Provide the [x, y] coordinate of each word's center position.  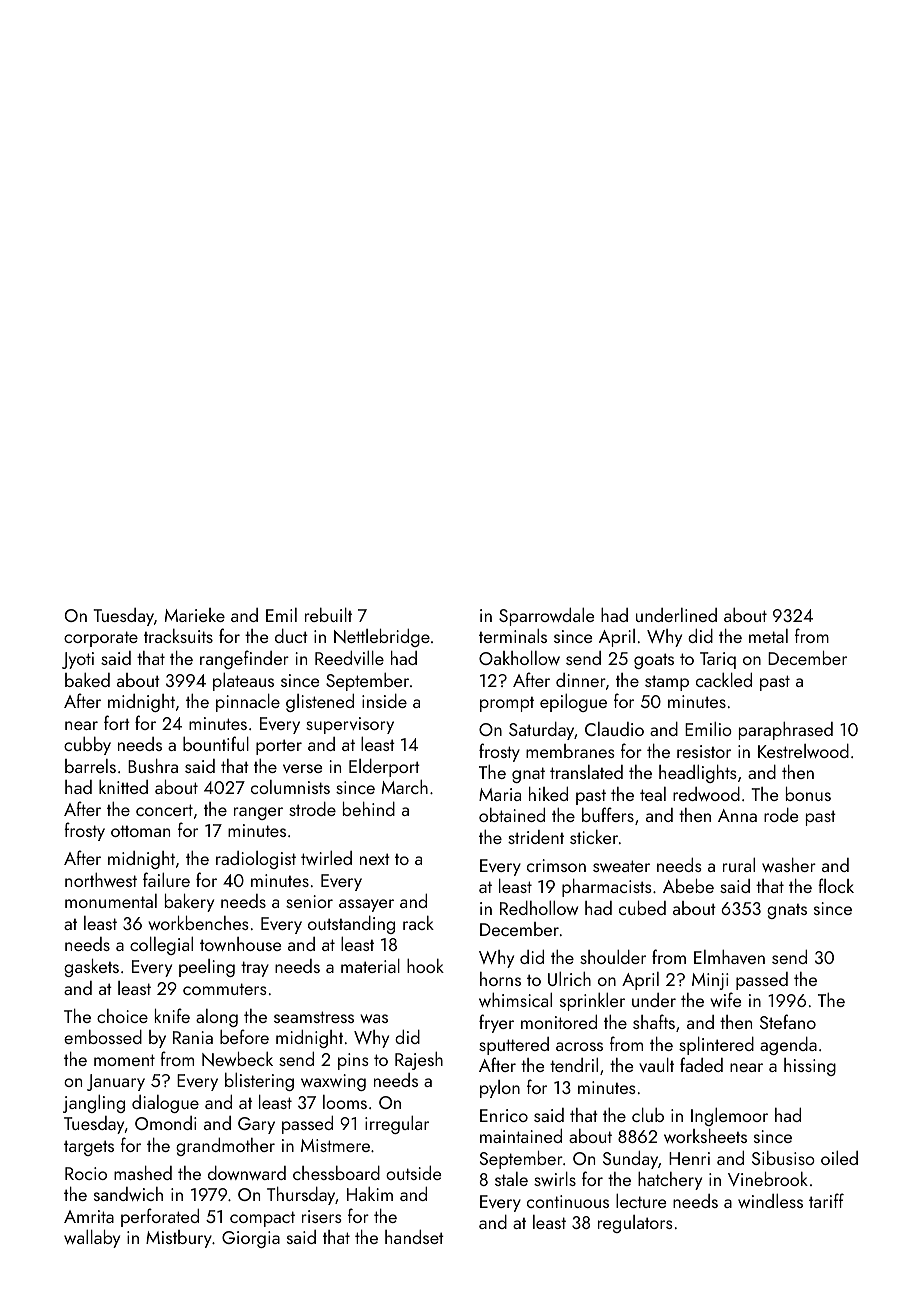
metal [768, 636]
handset [414, 1236]
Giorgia [251, 1239]
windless [770, 1200]
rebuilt [328, 614]
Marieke [195, 615]
